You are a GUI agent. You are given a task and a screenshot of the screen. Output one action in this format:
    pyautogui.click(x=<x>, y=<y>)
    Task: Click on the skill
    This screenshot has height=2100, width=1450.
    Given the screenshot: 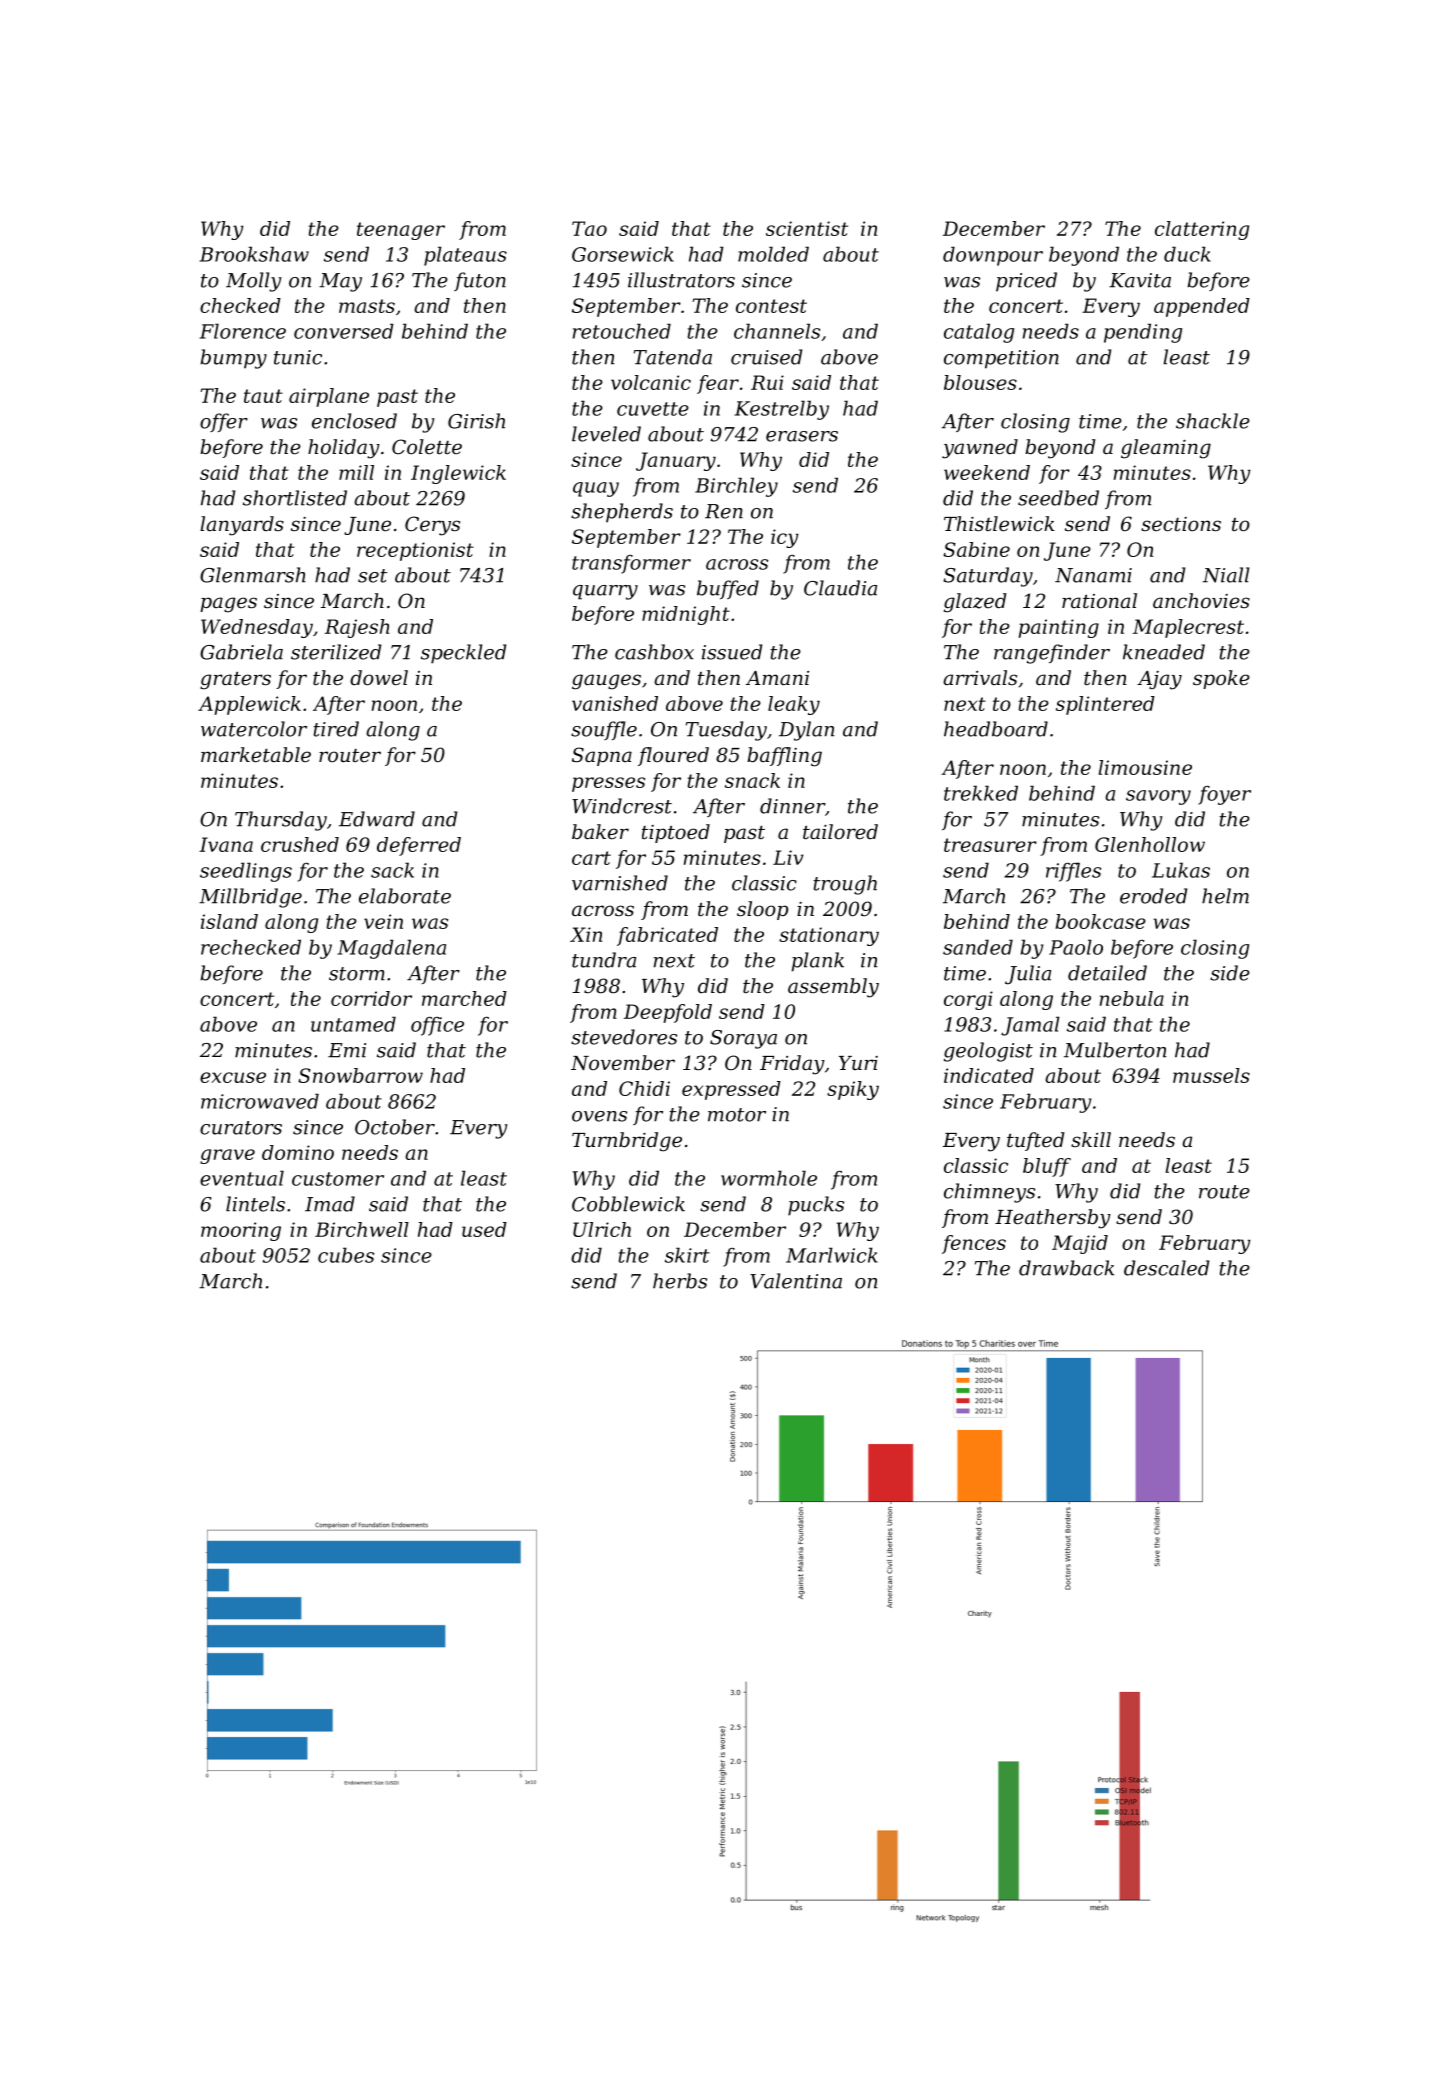 What is the action you would take?
    pyautogui.click(x=1091, y=1139)
